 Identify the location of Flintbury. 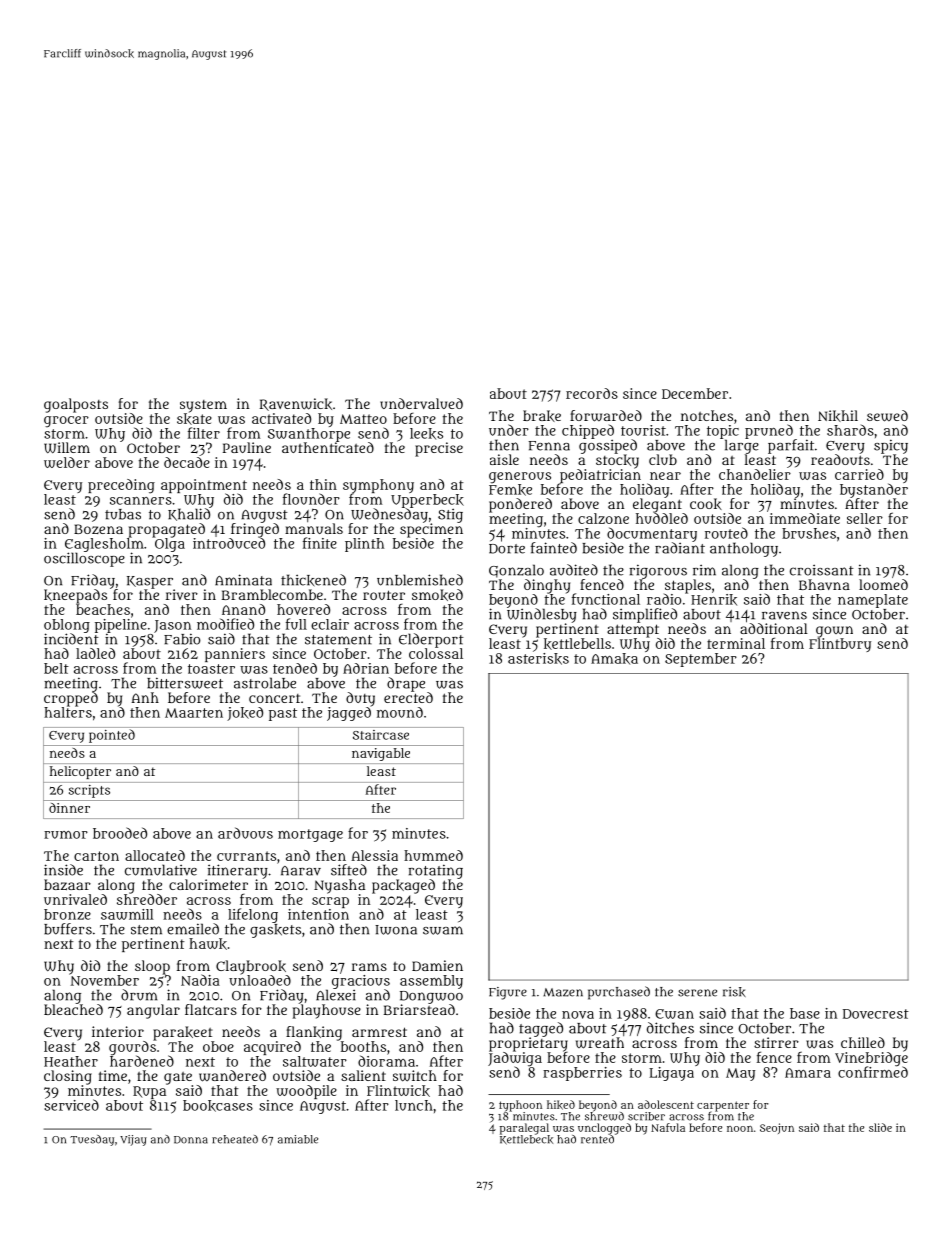
(840, 645).
